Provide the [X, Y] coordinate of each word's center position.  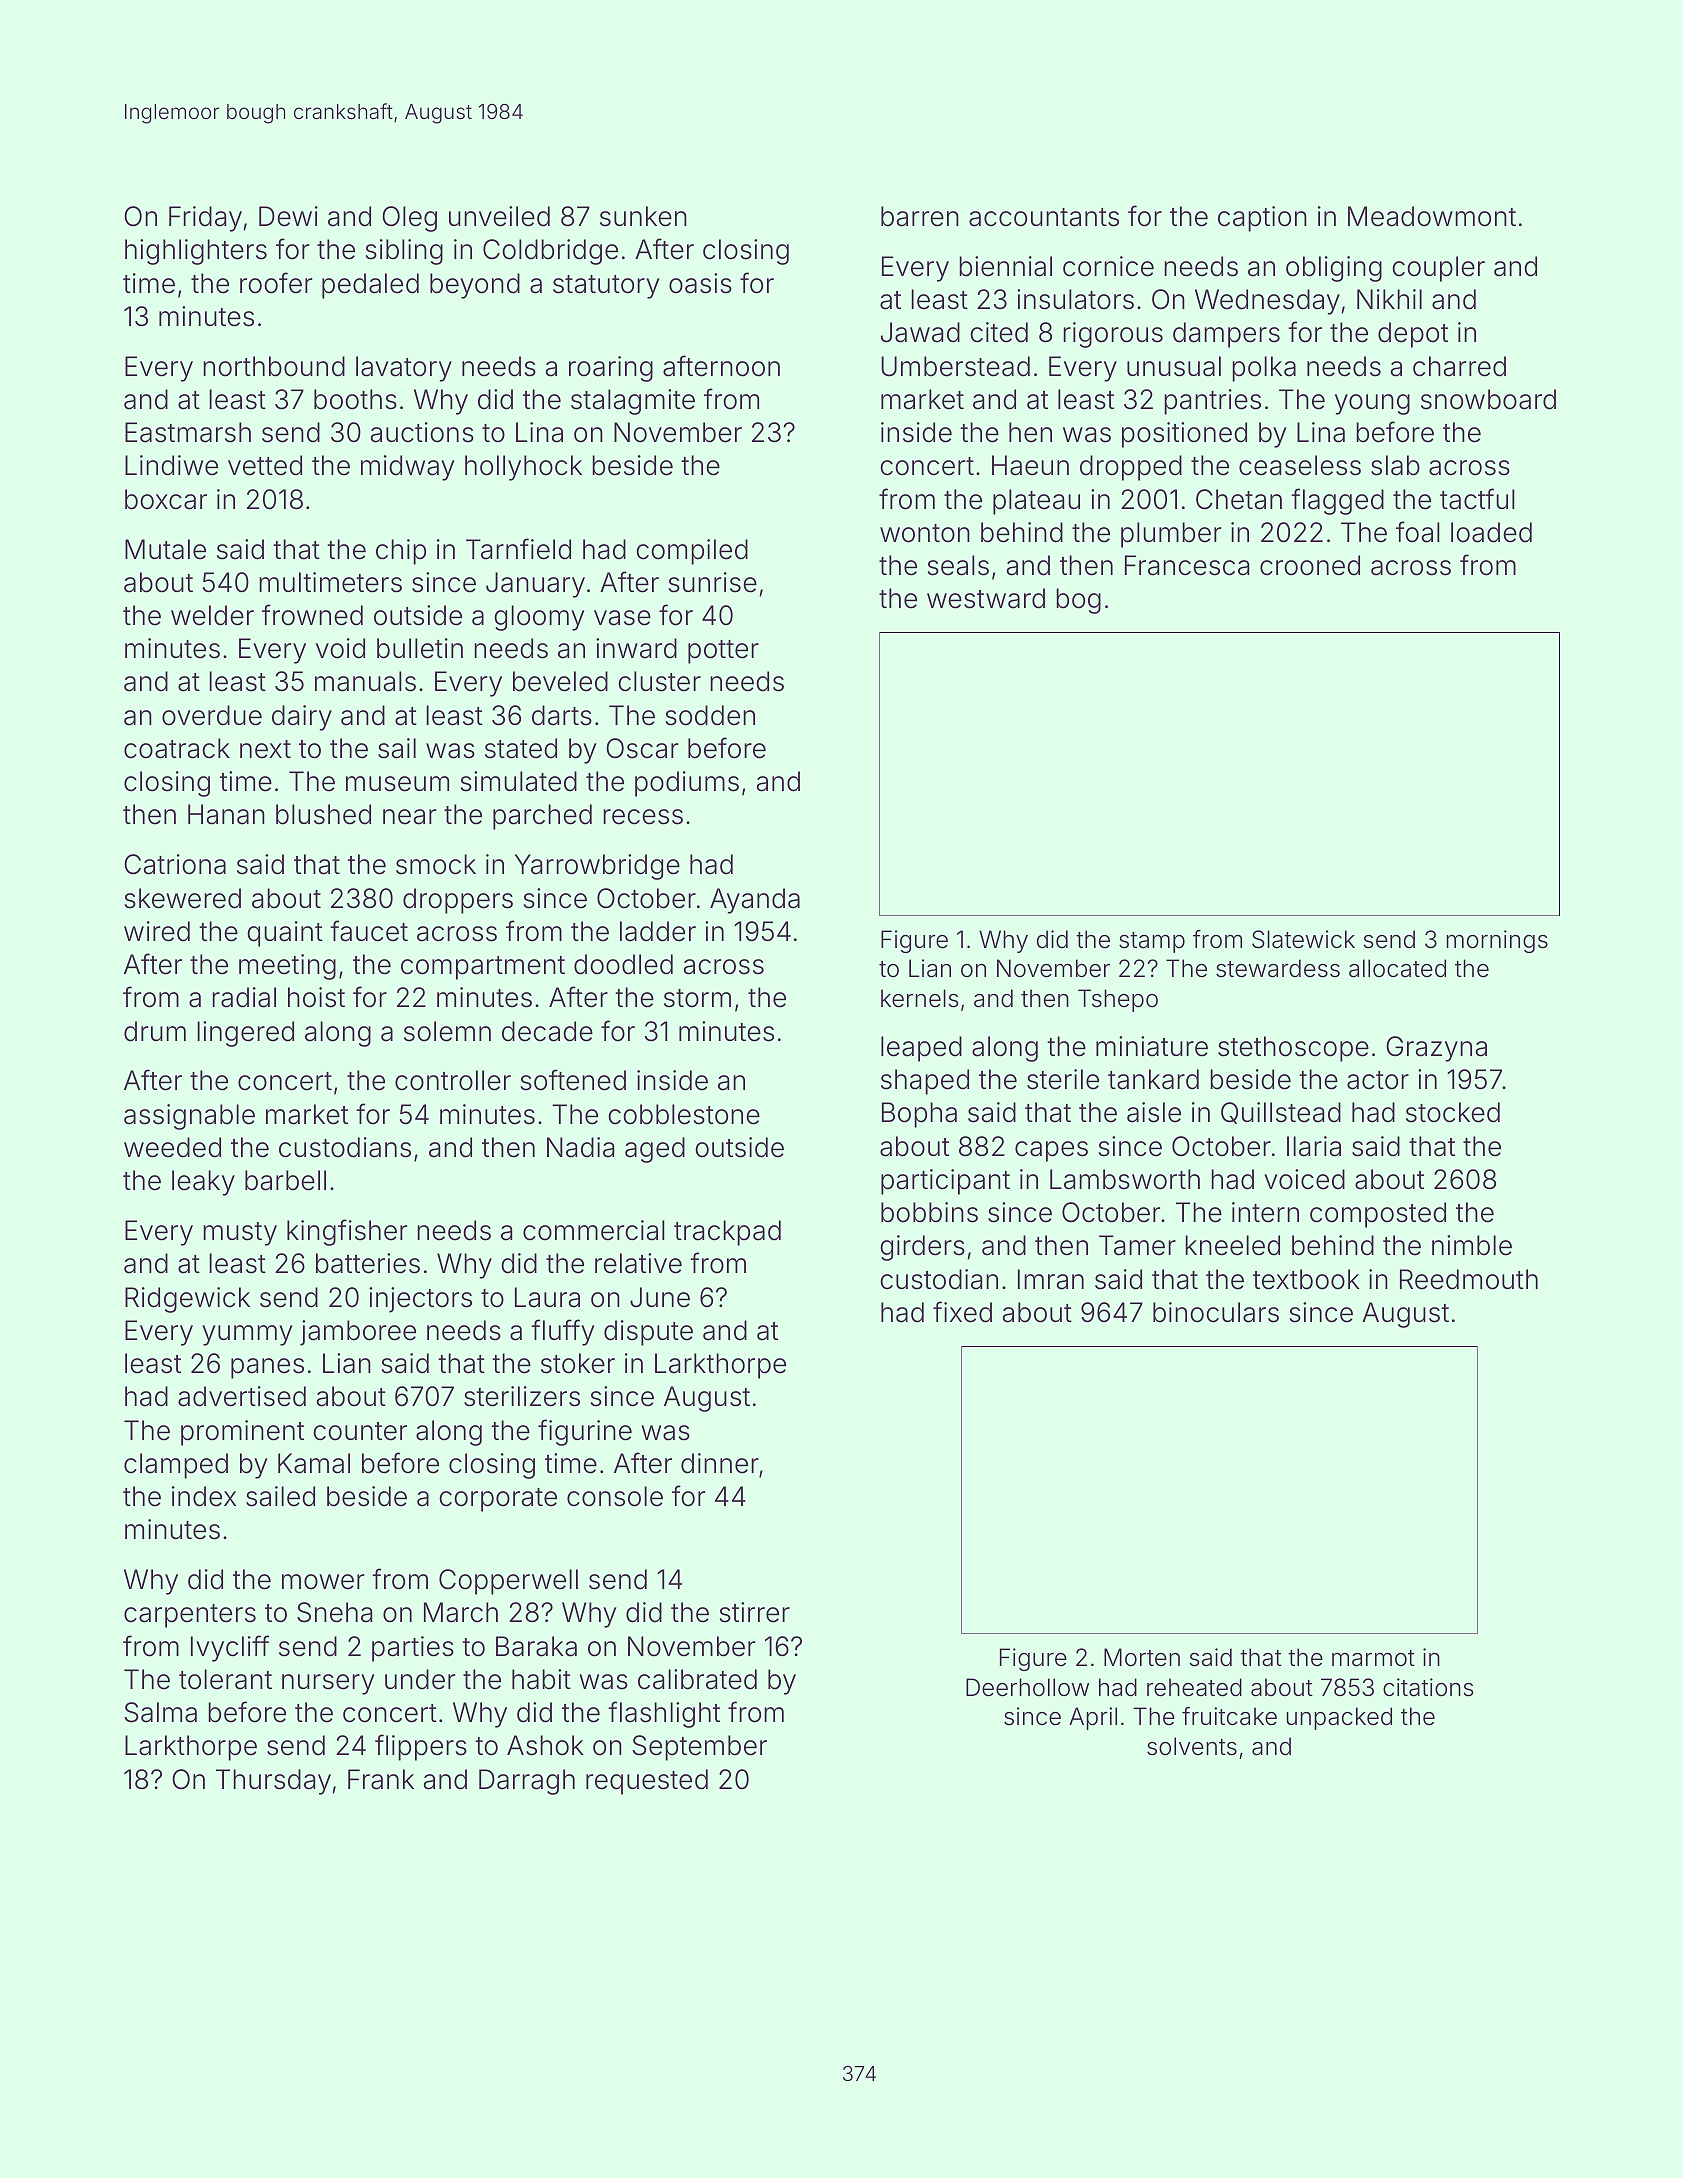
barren [920, 216]
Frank [381, 1779]
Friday [205, 219]
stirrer [755, 1612]
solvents [1192, 1746]
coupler [1438, 269]
